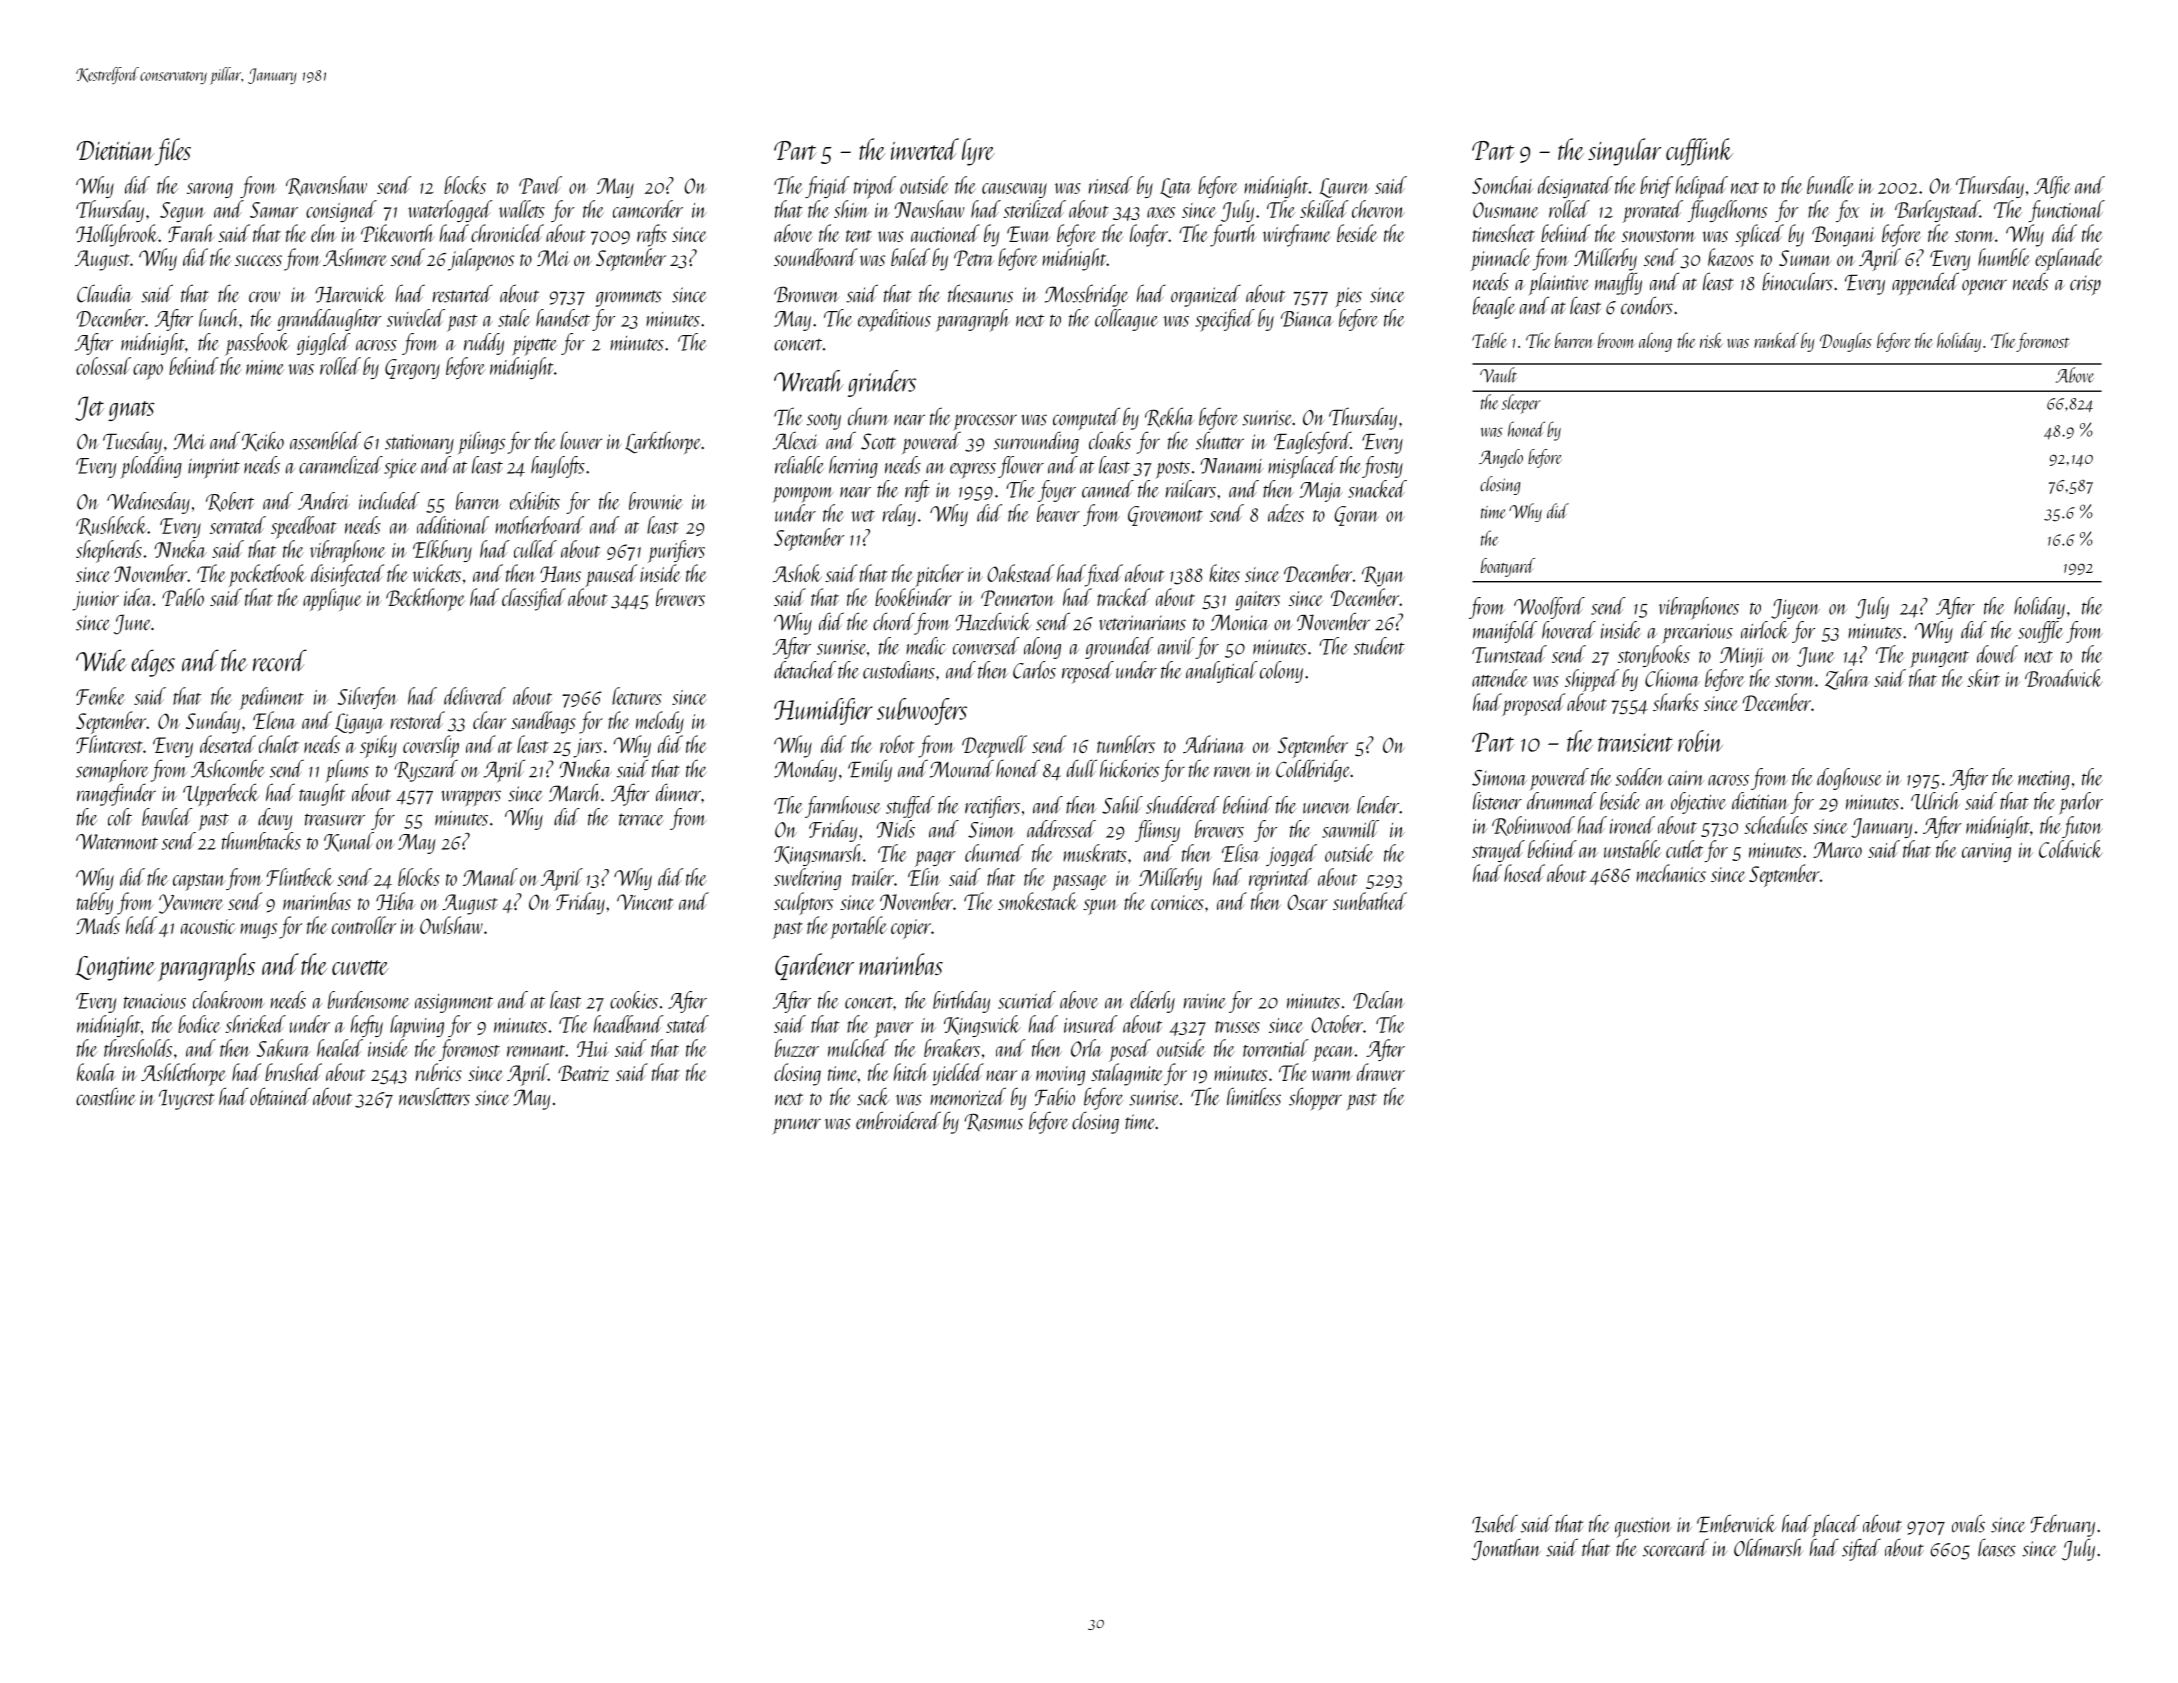  What do you see at coordinates (993, 1122) in the document?
I see `Rasmus` at bounding box center [993, 1122].
